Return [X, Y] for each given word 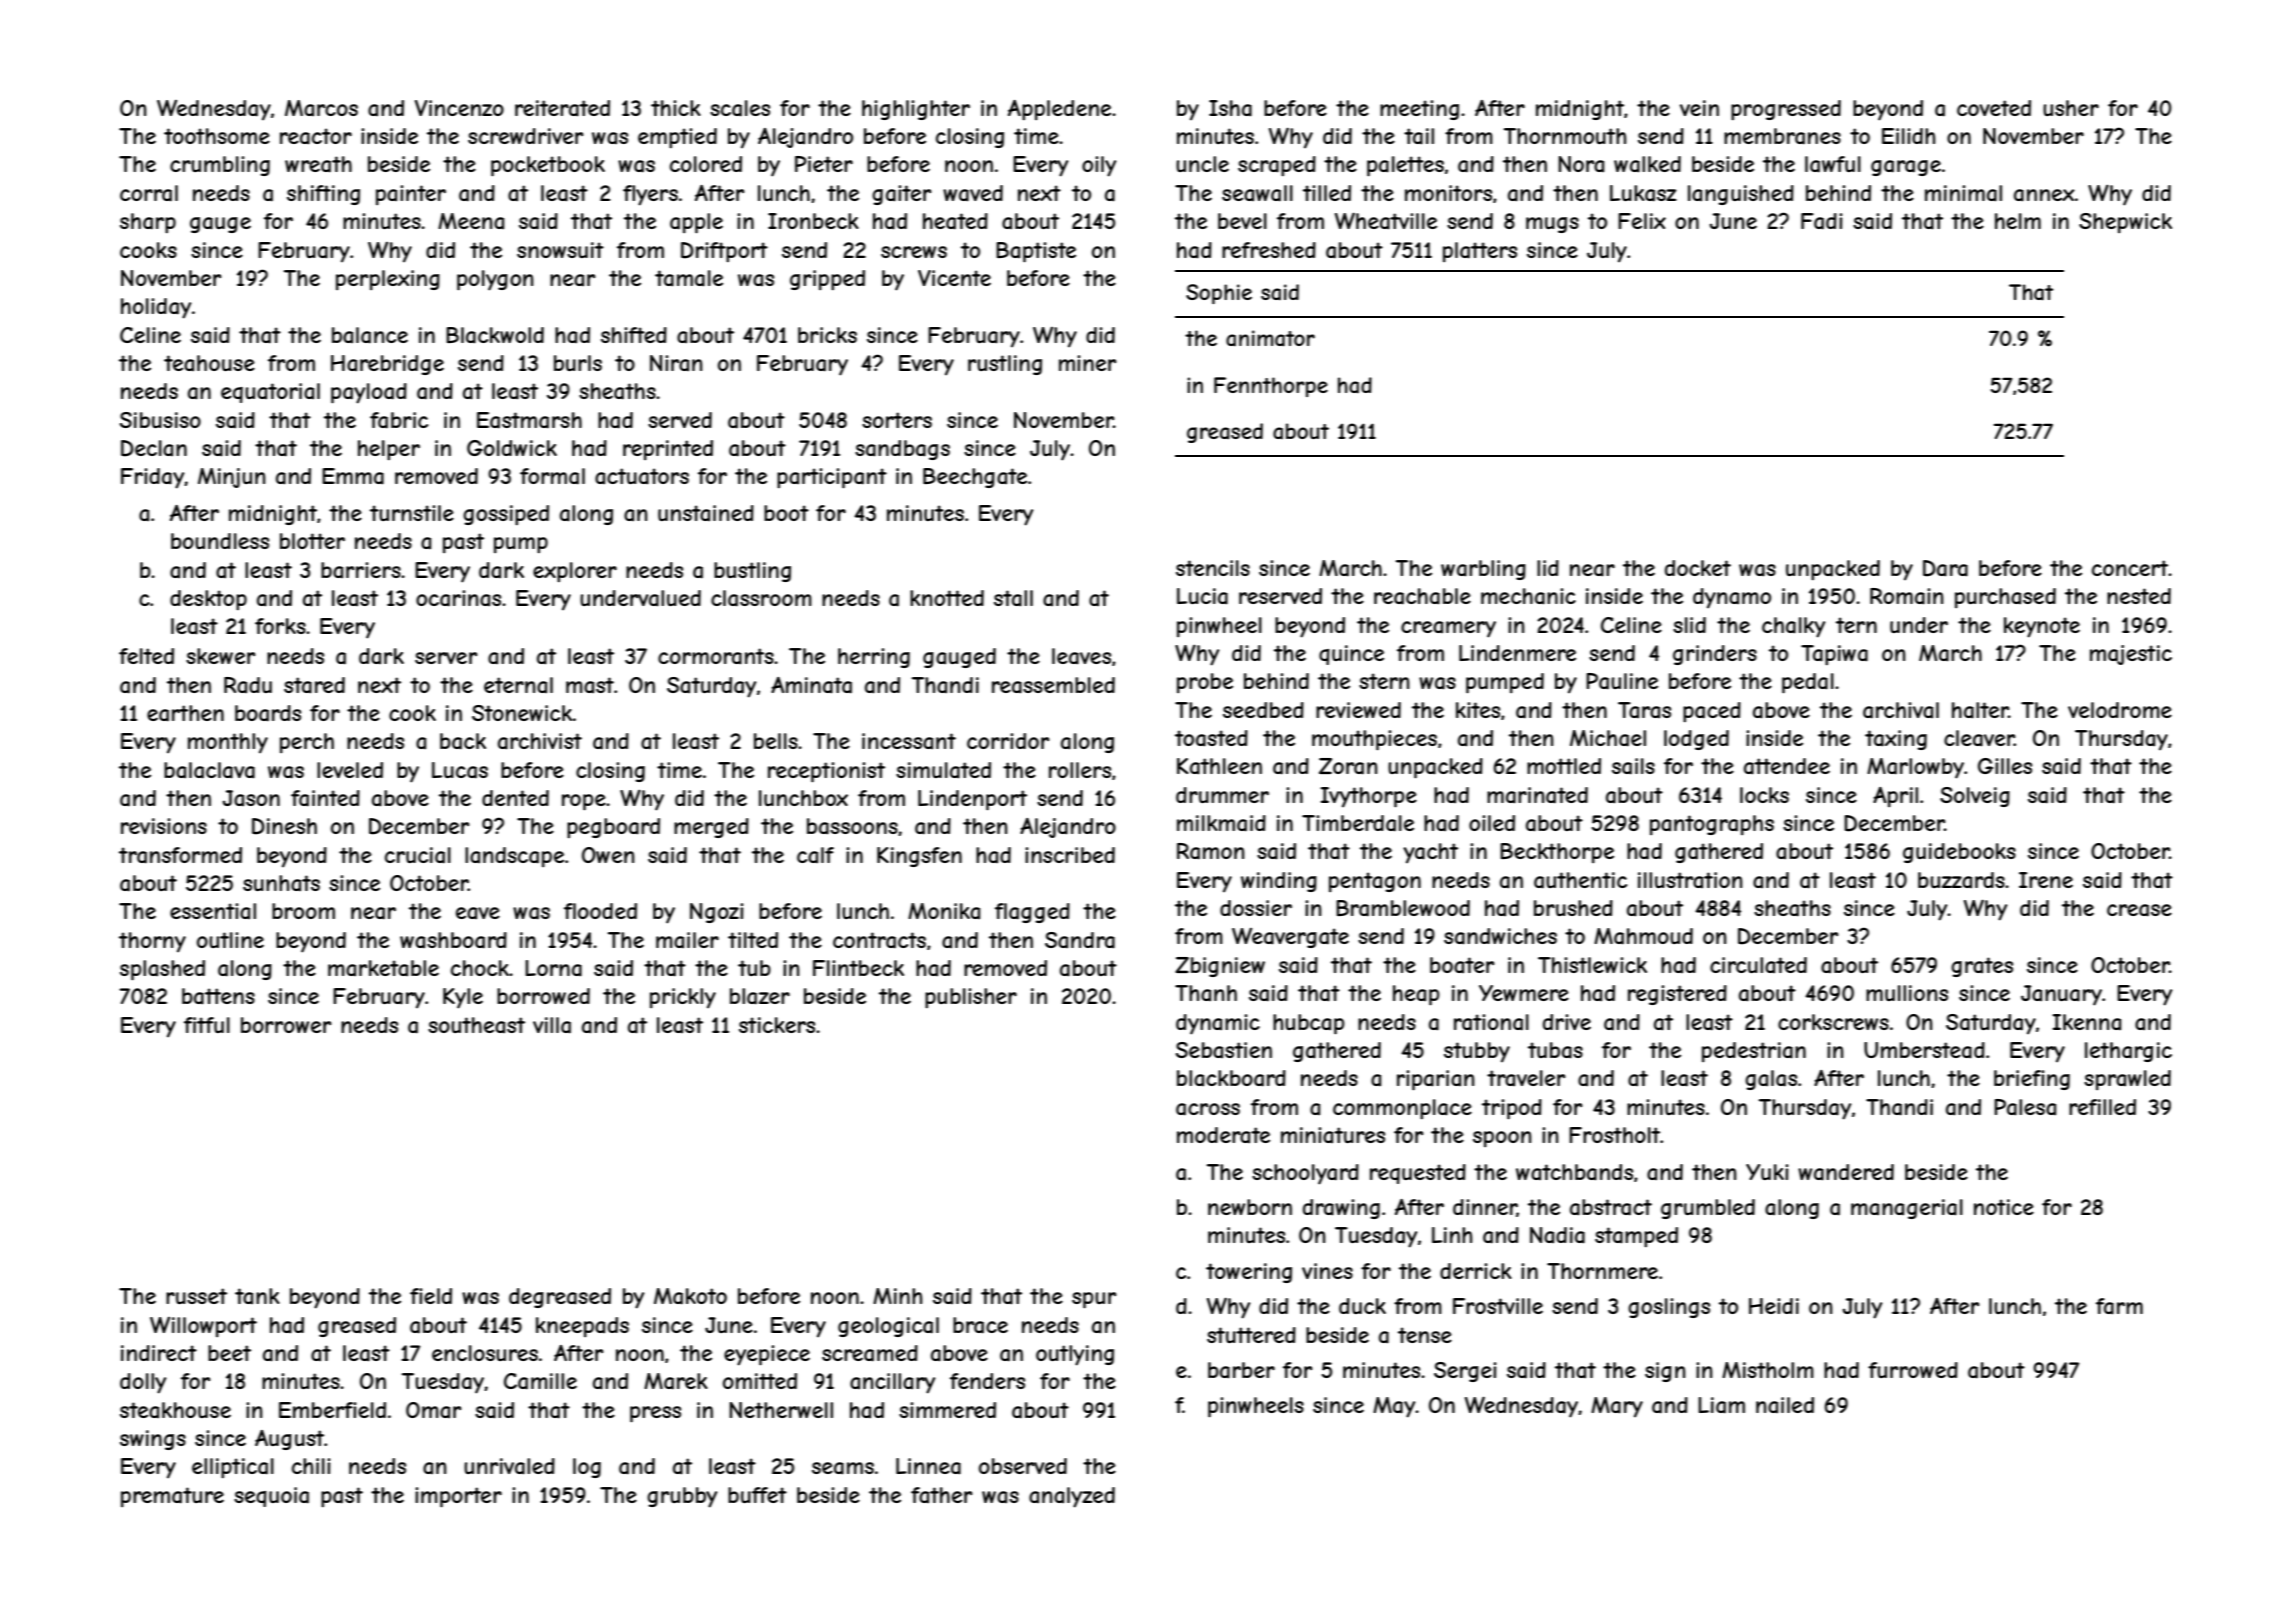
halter [1980, 710]
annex [2044, 195]
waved [973, 193]
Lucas [460, 770]
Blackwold [495, 335]
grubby [682, 1497]
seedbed [1263, 710]
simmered [947, 1410]
